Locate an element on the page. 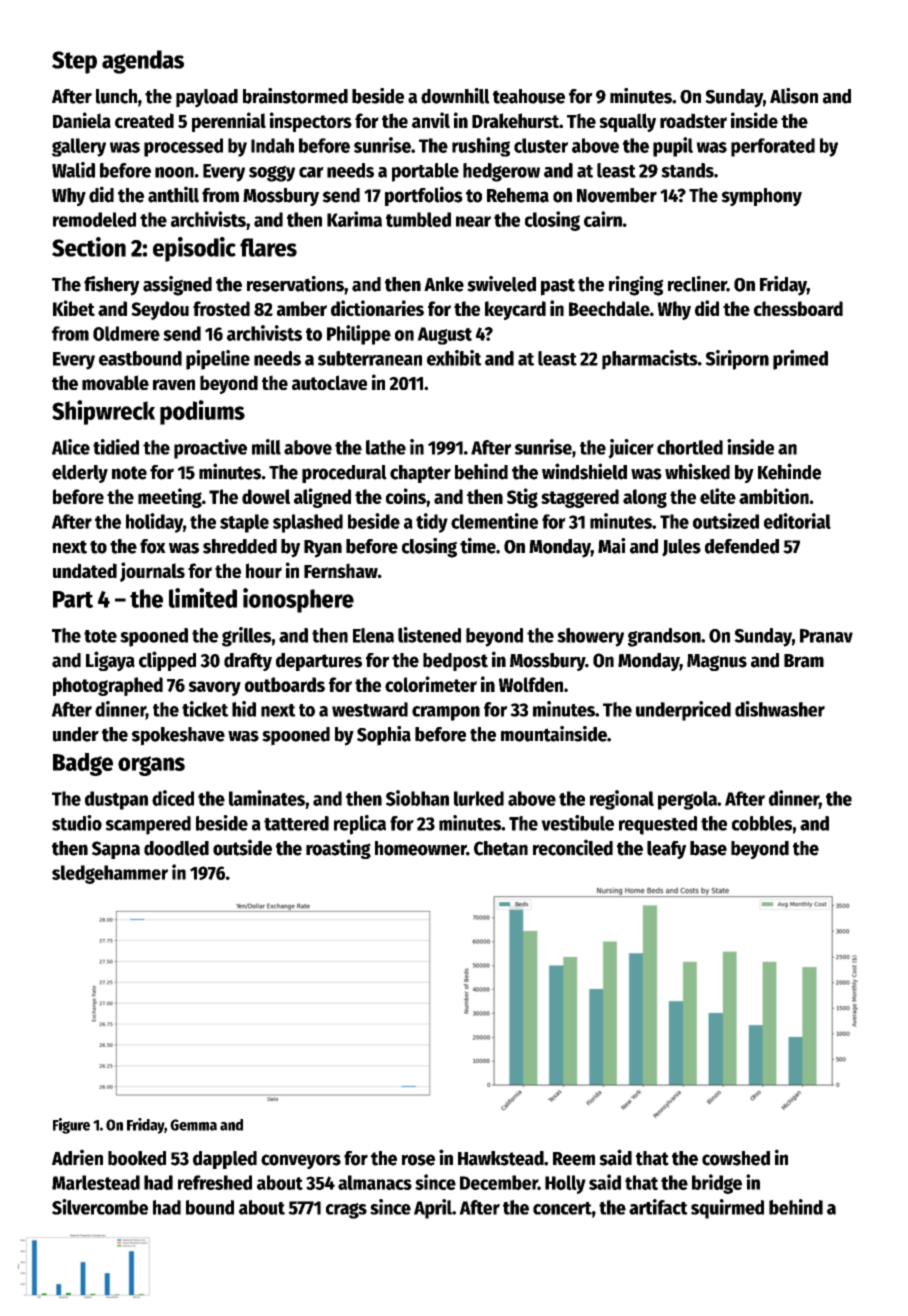 The image size is (908, 1316). payload is located at coordinates (207, 98).
